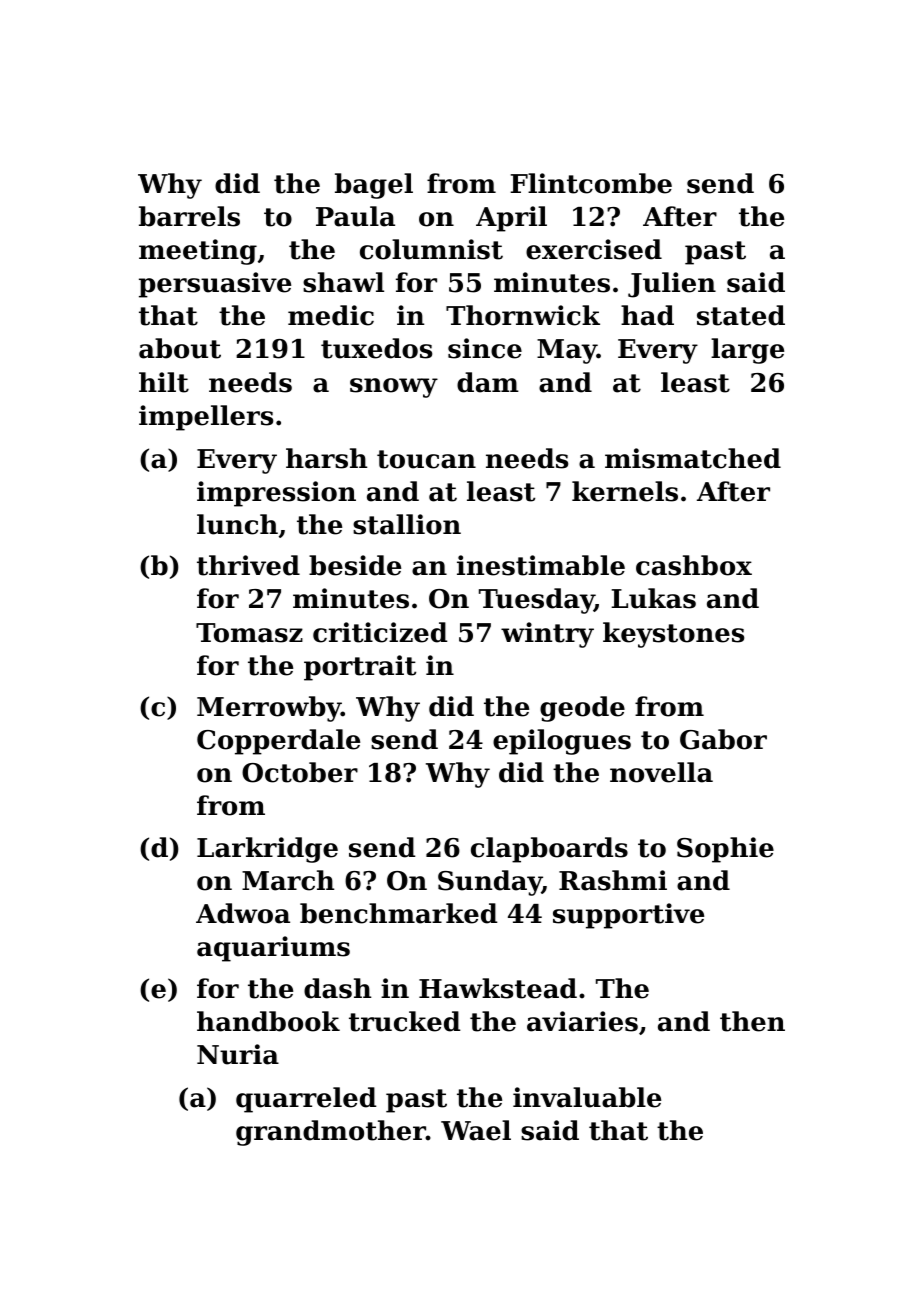  What do you see at coordinates (243, 913) in the image?
I see `Adwoa` at bounding box center [243, 913].
